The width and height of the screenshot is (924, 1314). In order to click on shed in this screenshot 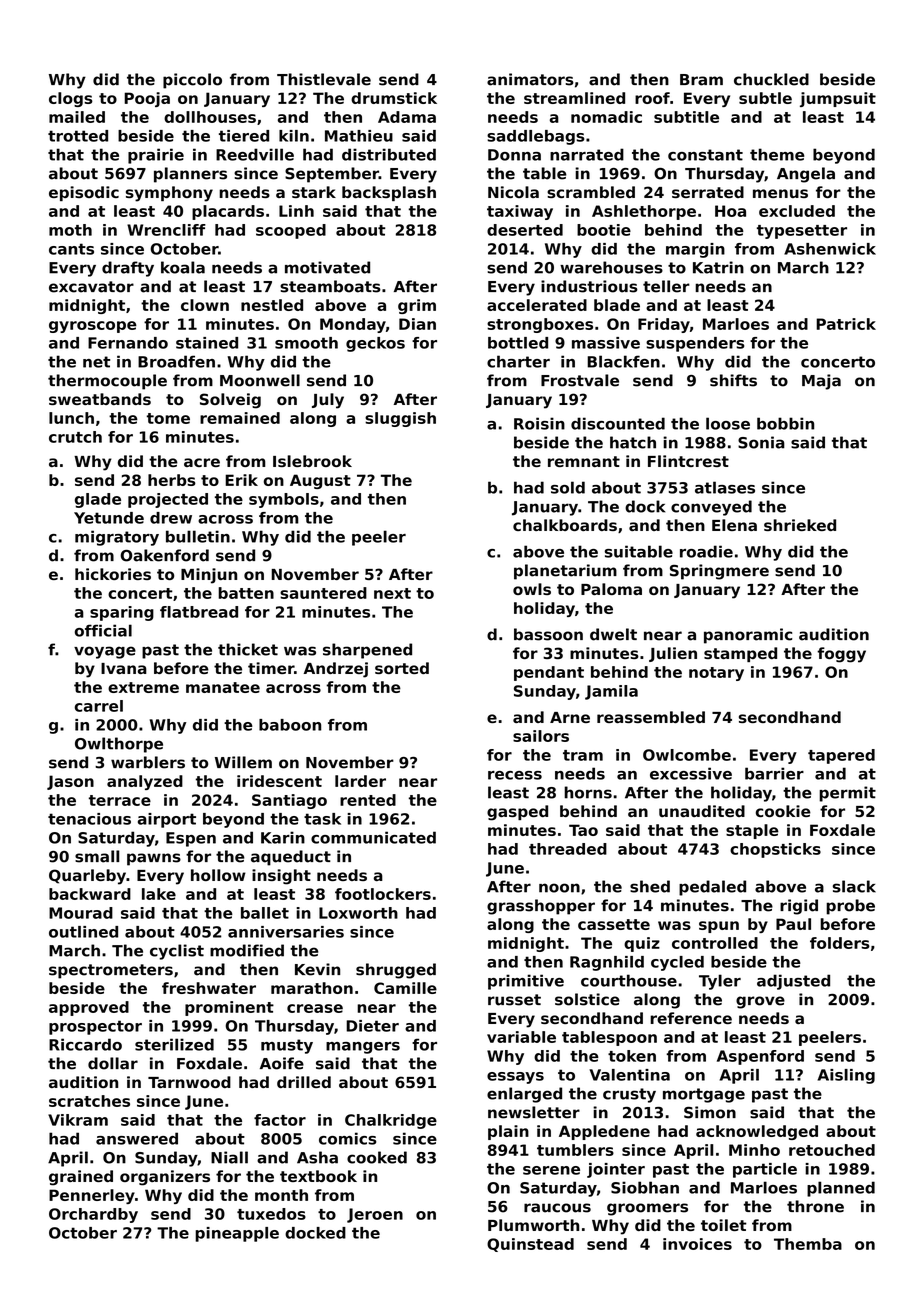, I will do `click(650, 886)`.
